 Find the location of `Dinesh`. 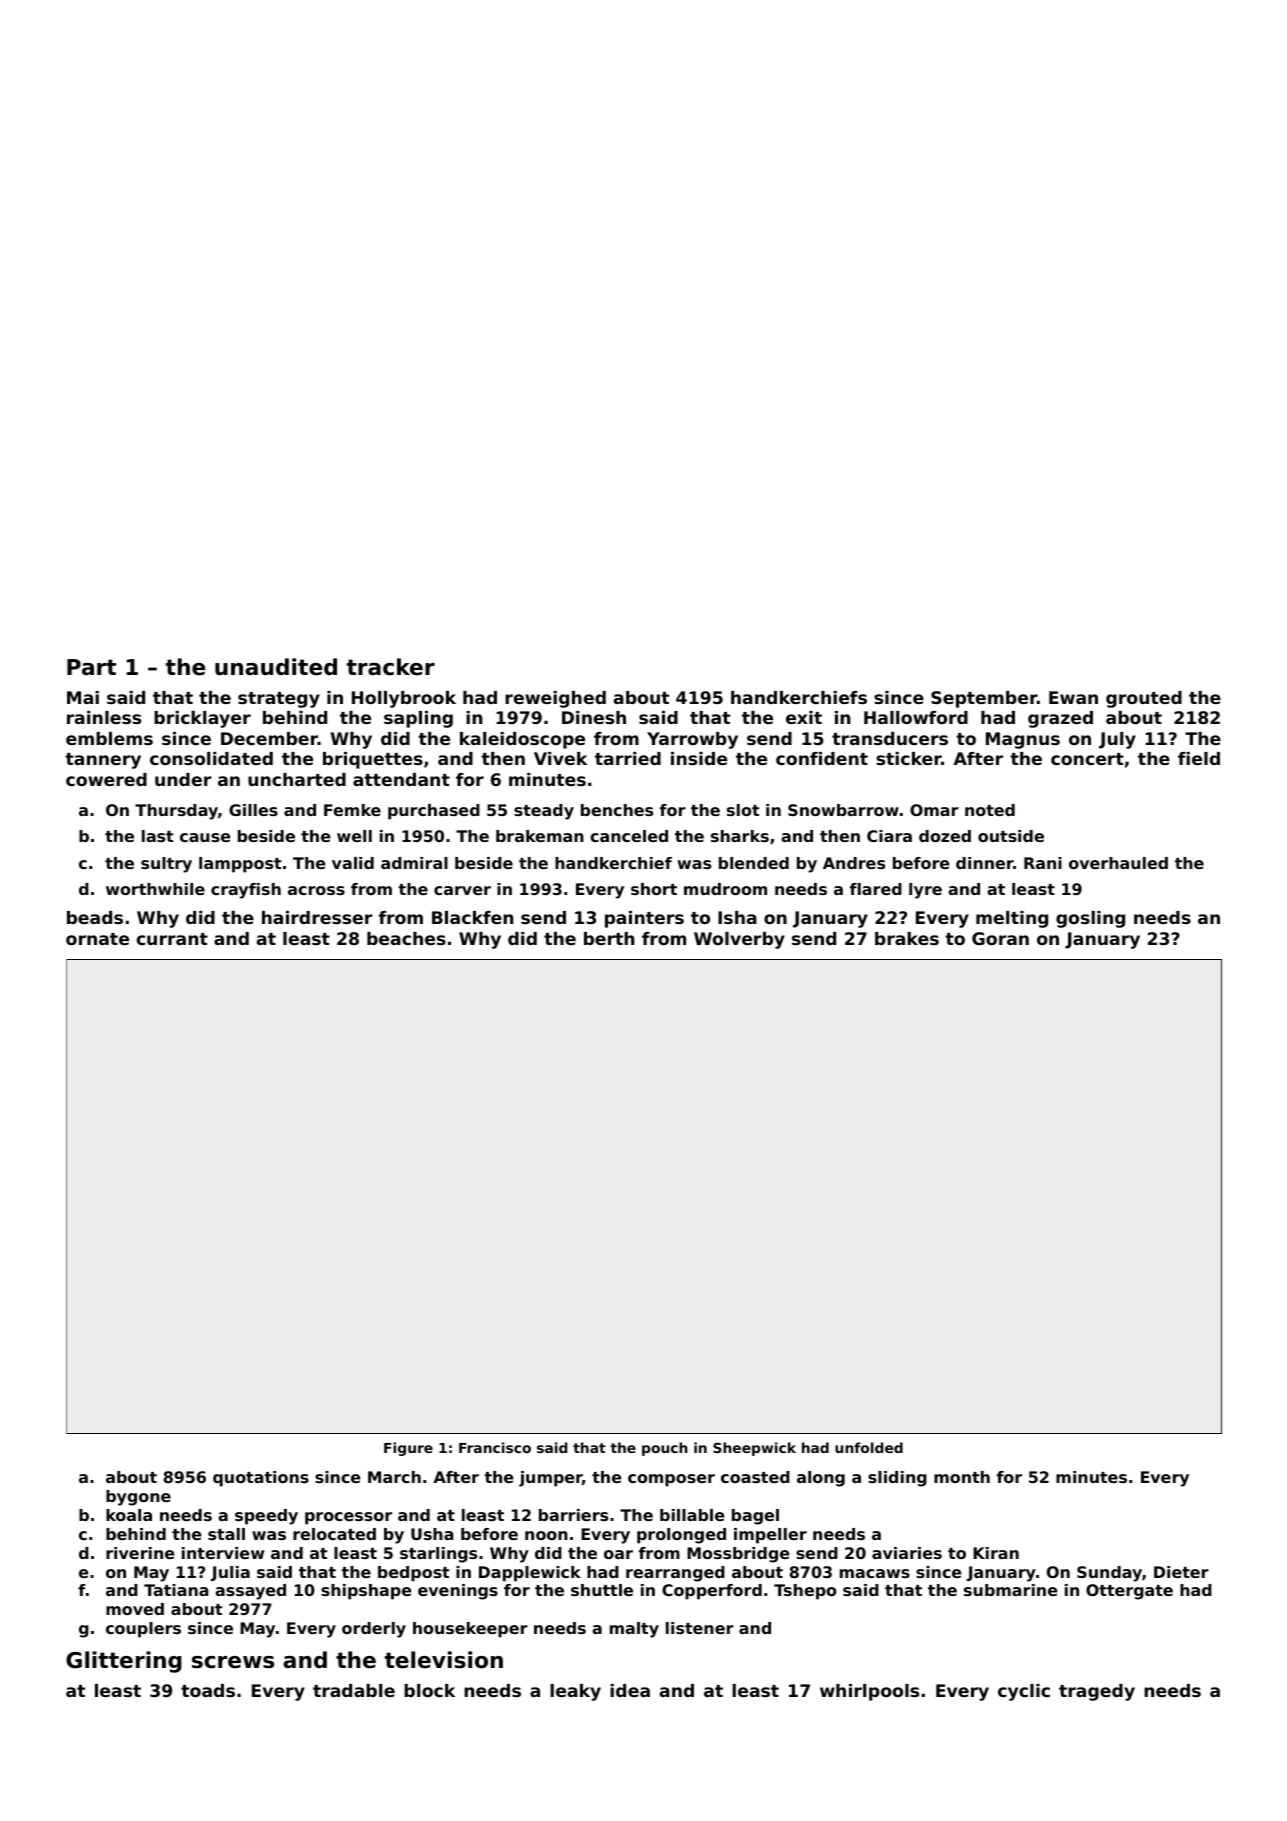

Dinesh is located at coordinates (594, 717).
